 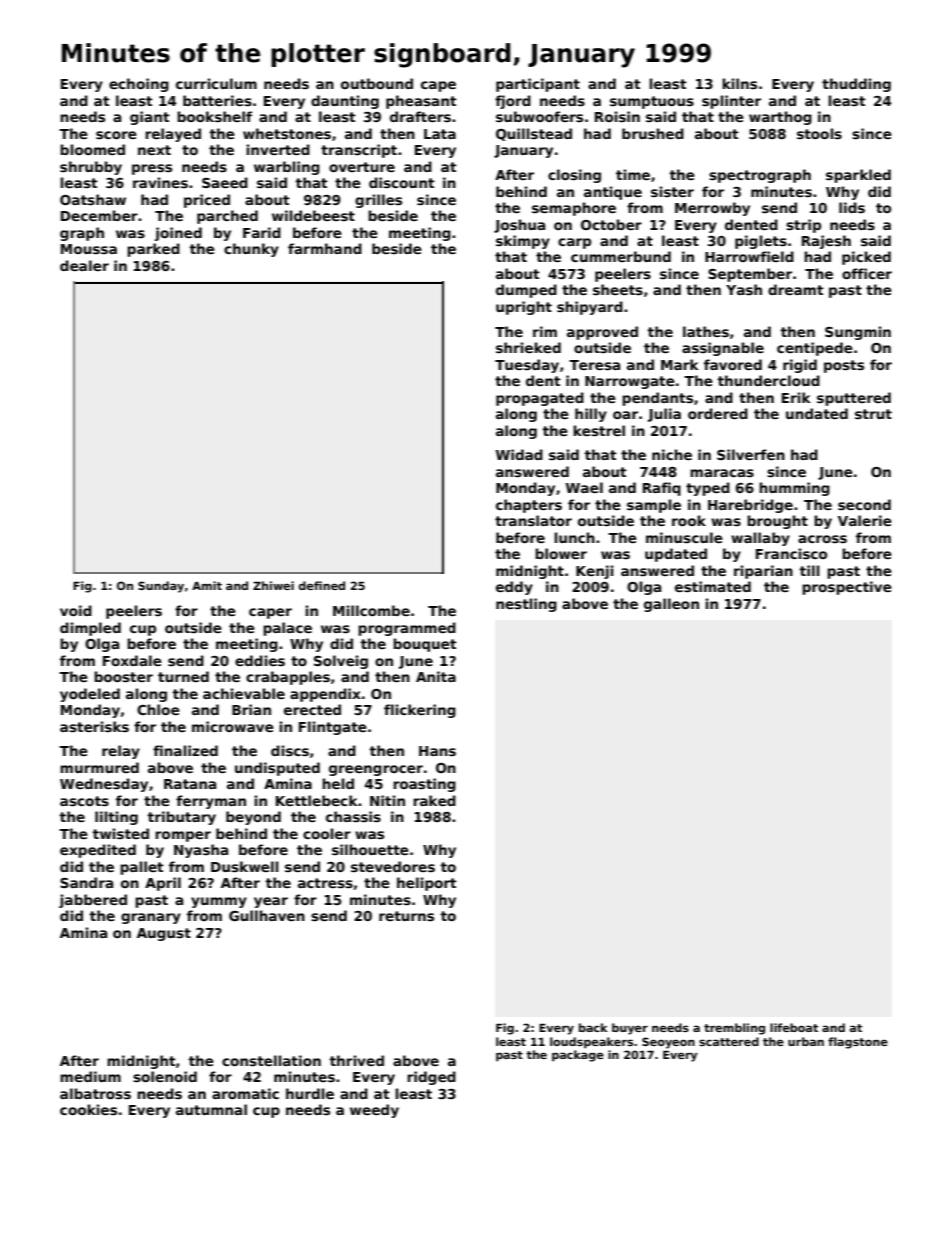 I want to click on echoing, so click(x=139, y=85).
